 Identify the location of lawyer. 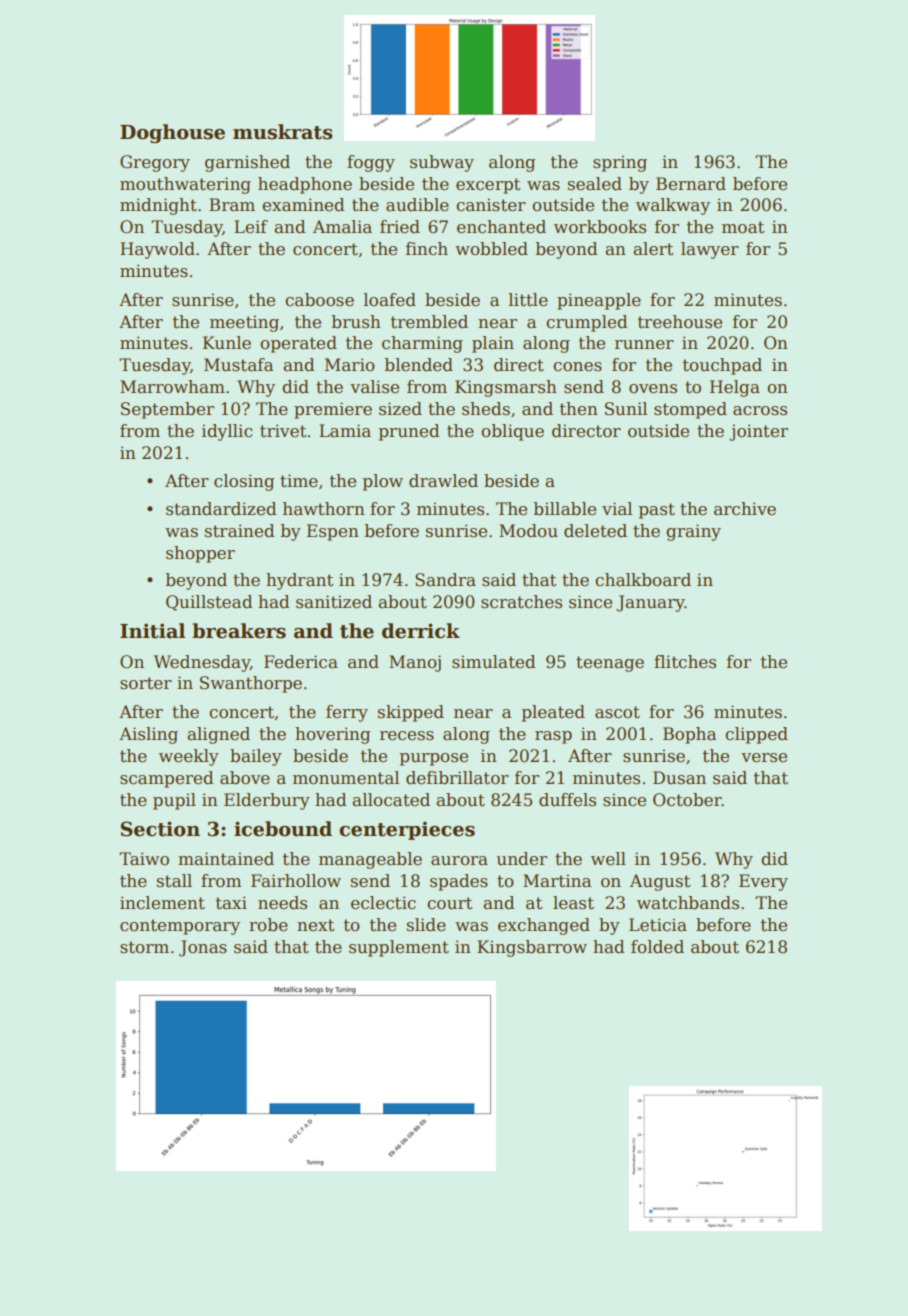
(710, 250).
